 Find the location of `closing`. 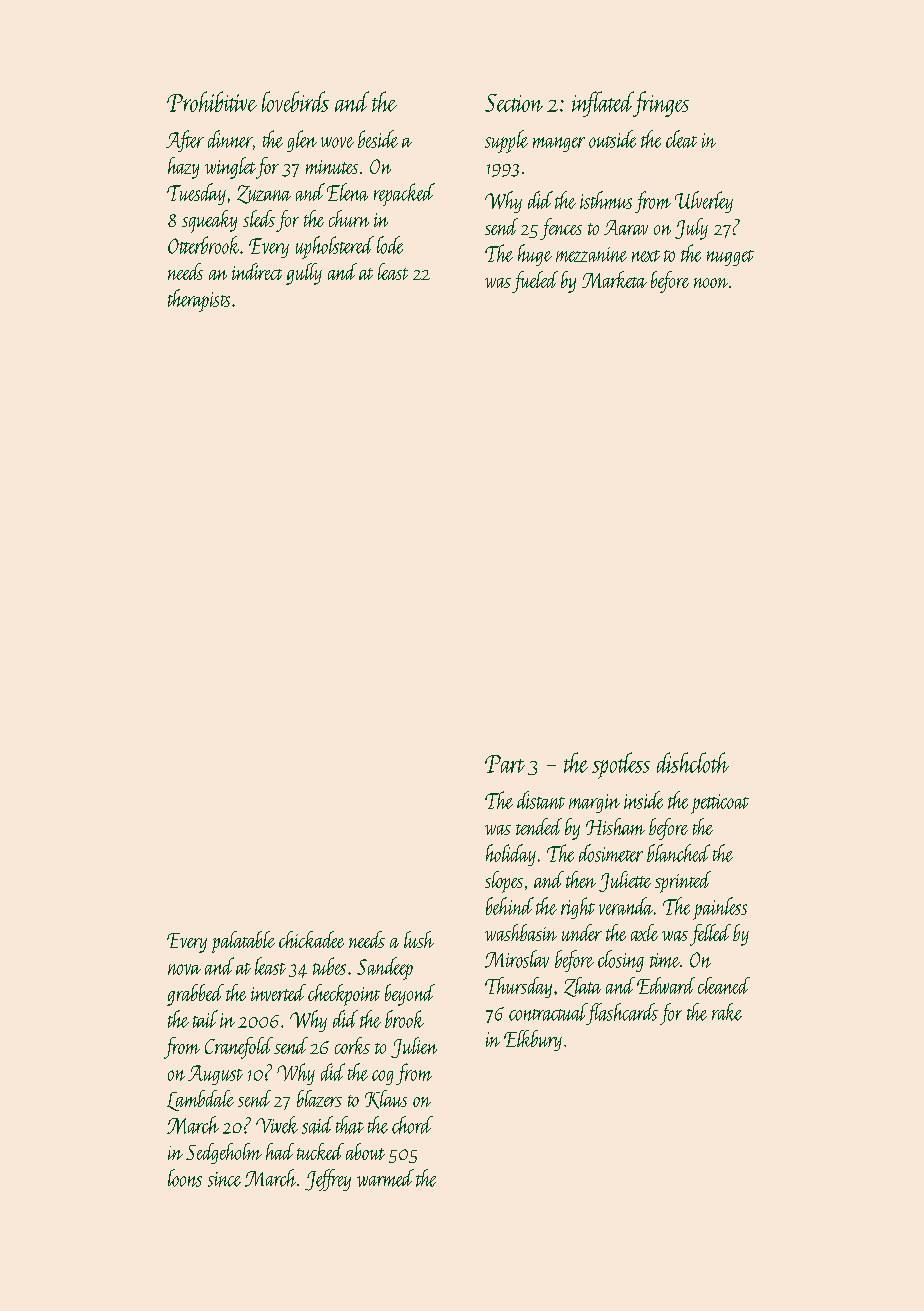

closing is located at coordinates (621, 961).
